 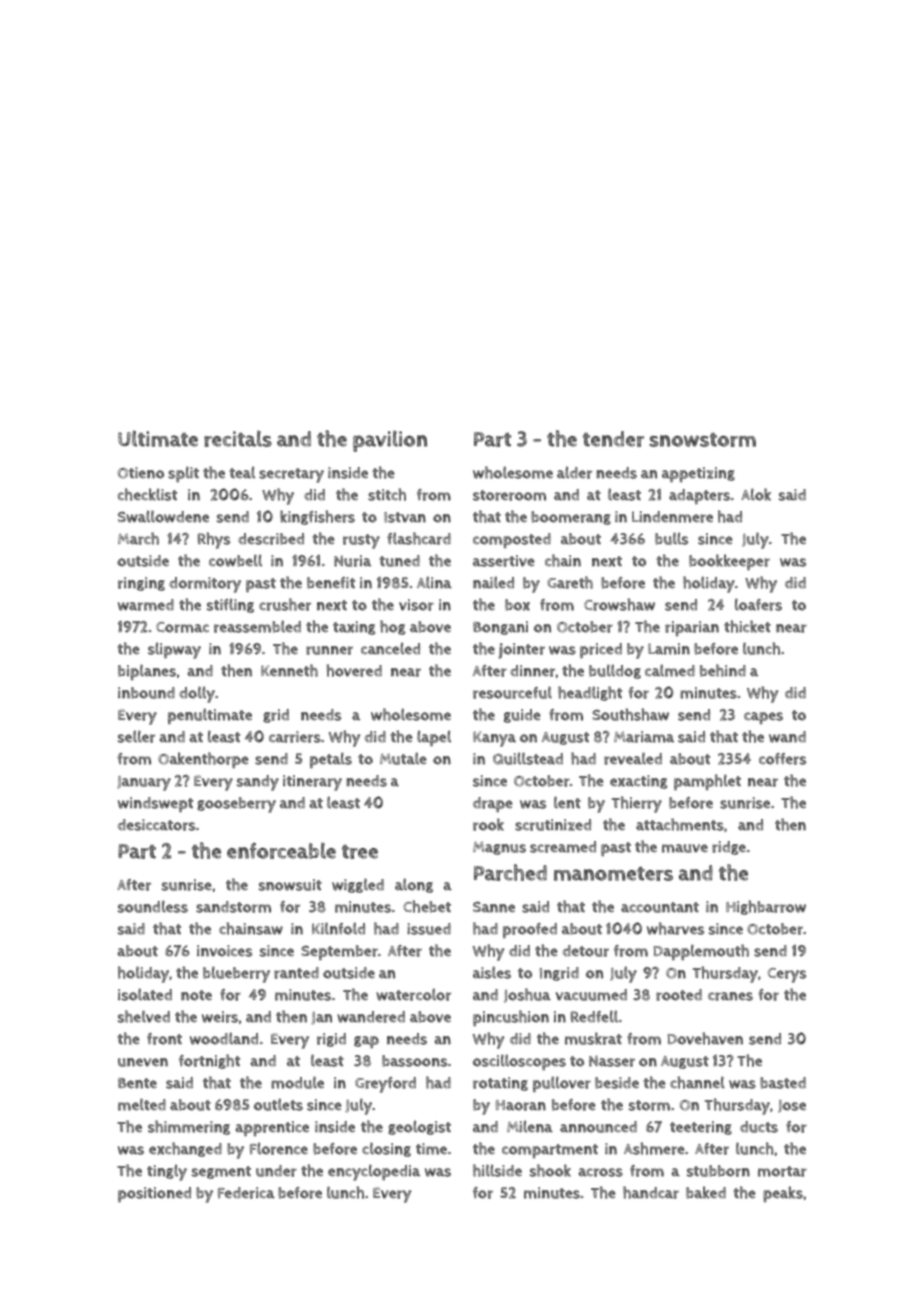 I want to click on issued, so click(x=429, y=929).
